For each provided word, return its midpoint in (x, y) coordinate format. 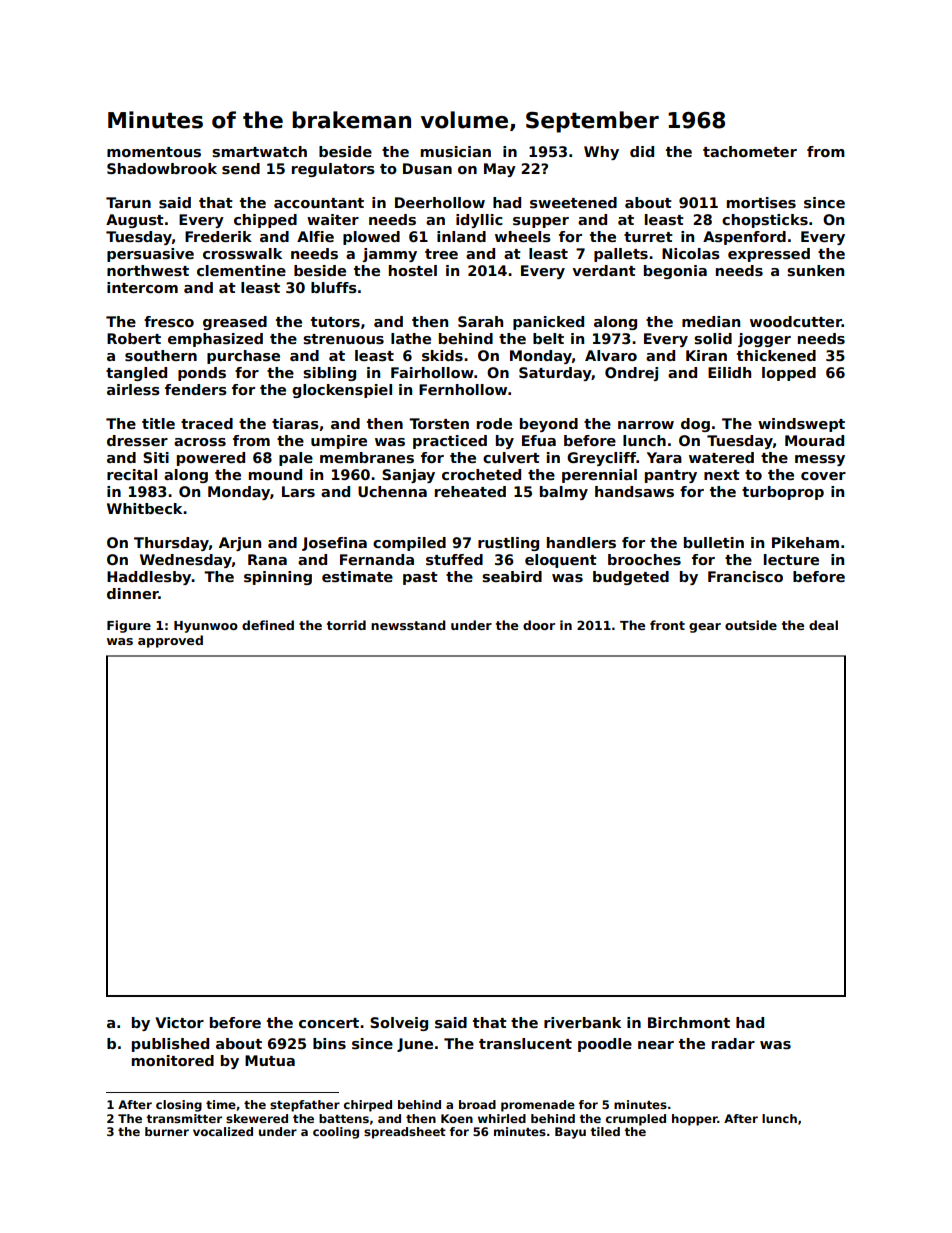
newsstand (408, 625)
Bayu (570, 1133)
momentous (154, 152)
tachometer (750, 151)
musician (456, 151)
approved (170, 641)
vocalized (223, 1131)
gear (705, 628)
